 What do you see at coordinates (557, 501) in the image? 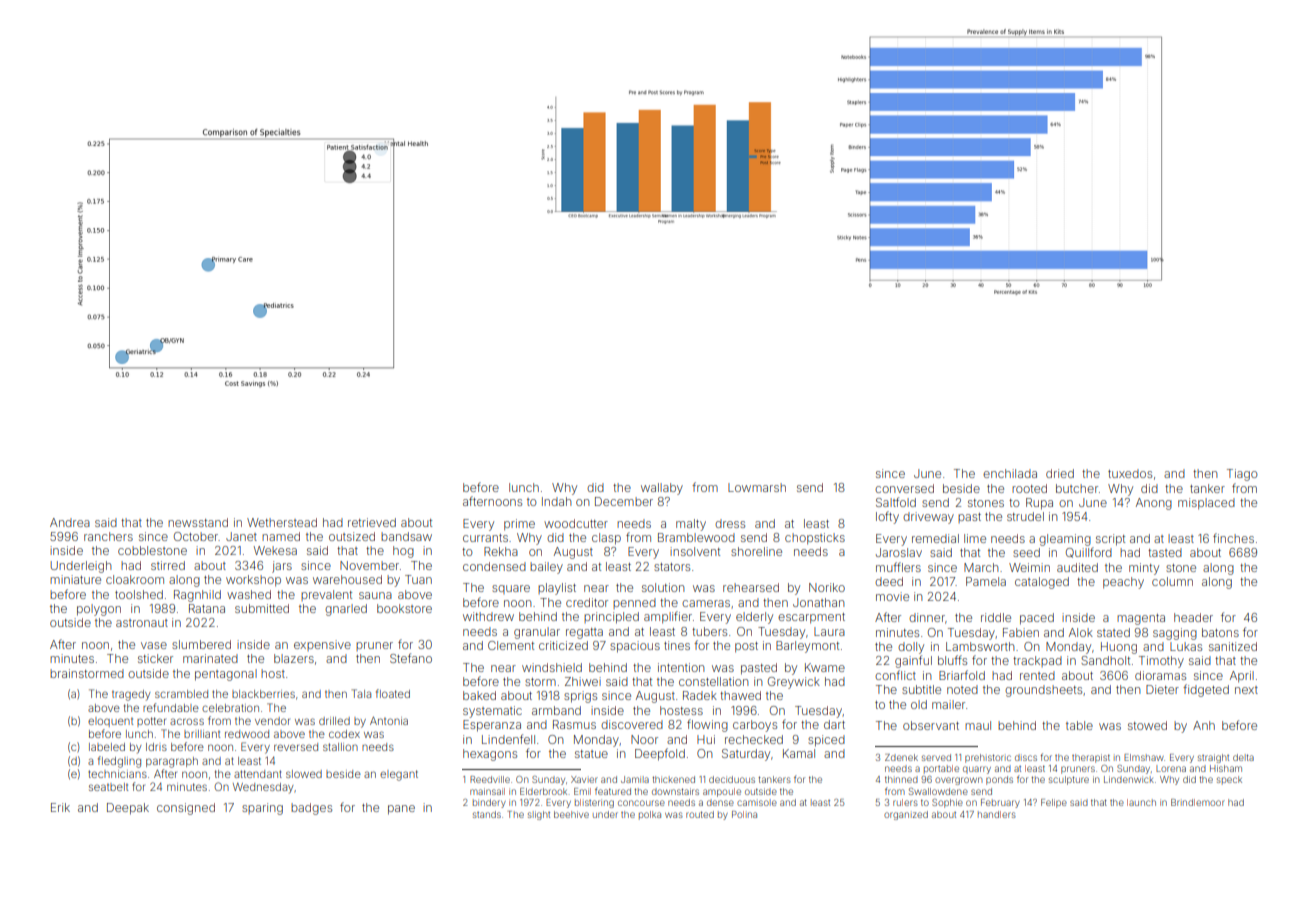
I see `Indah` at bounding box center [557, 501].
